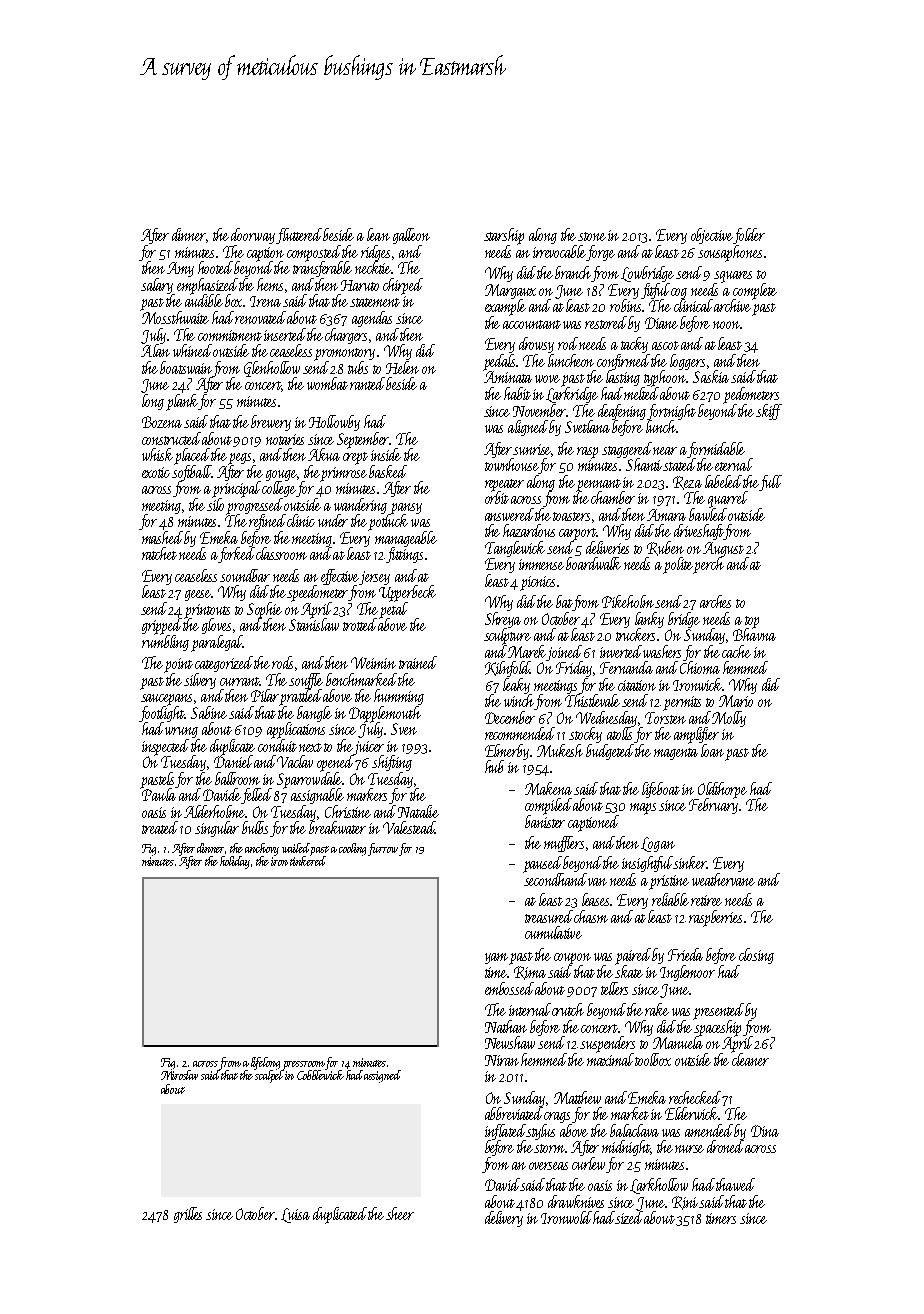 The image size is (924, 1314). Describe the element at coordinates (382, 1076) in the screenshot. I see `assigned` at that location.
